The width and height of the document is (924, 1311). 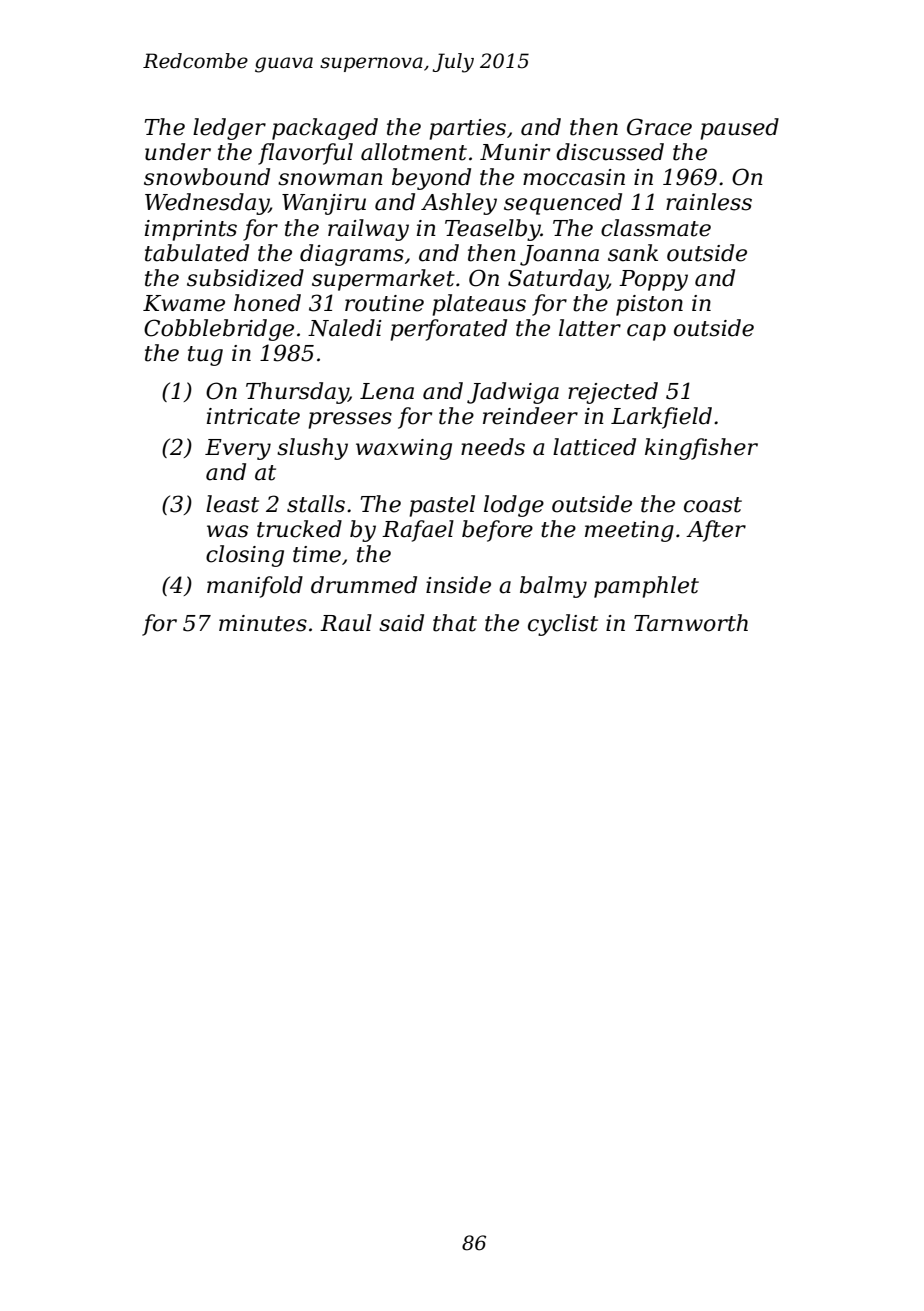 I want to click on Munir, so click(x=515, y=152).
